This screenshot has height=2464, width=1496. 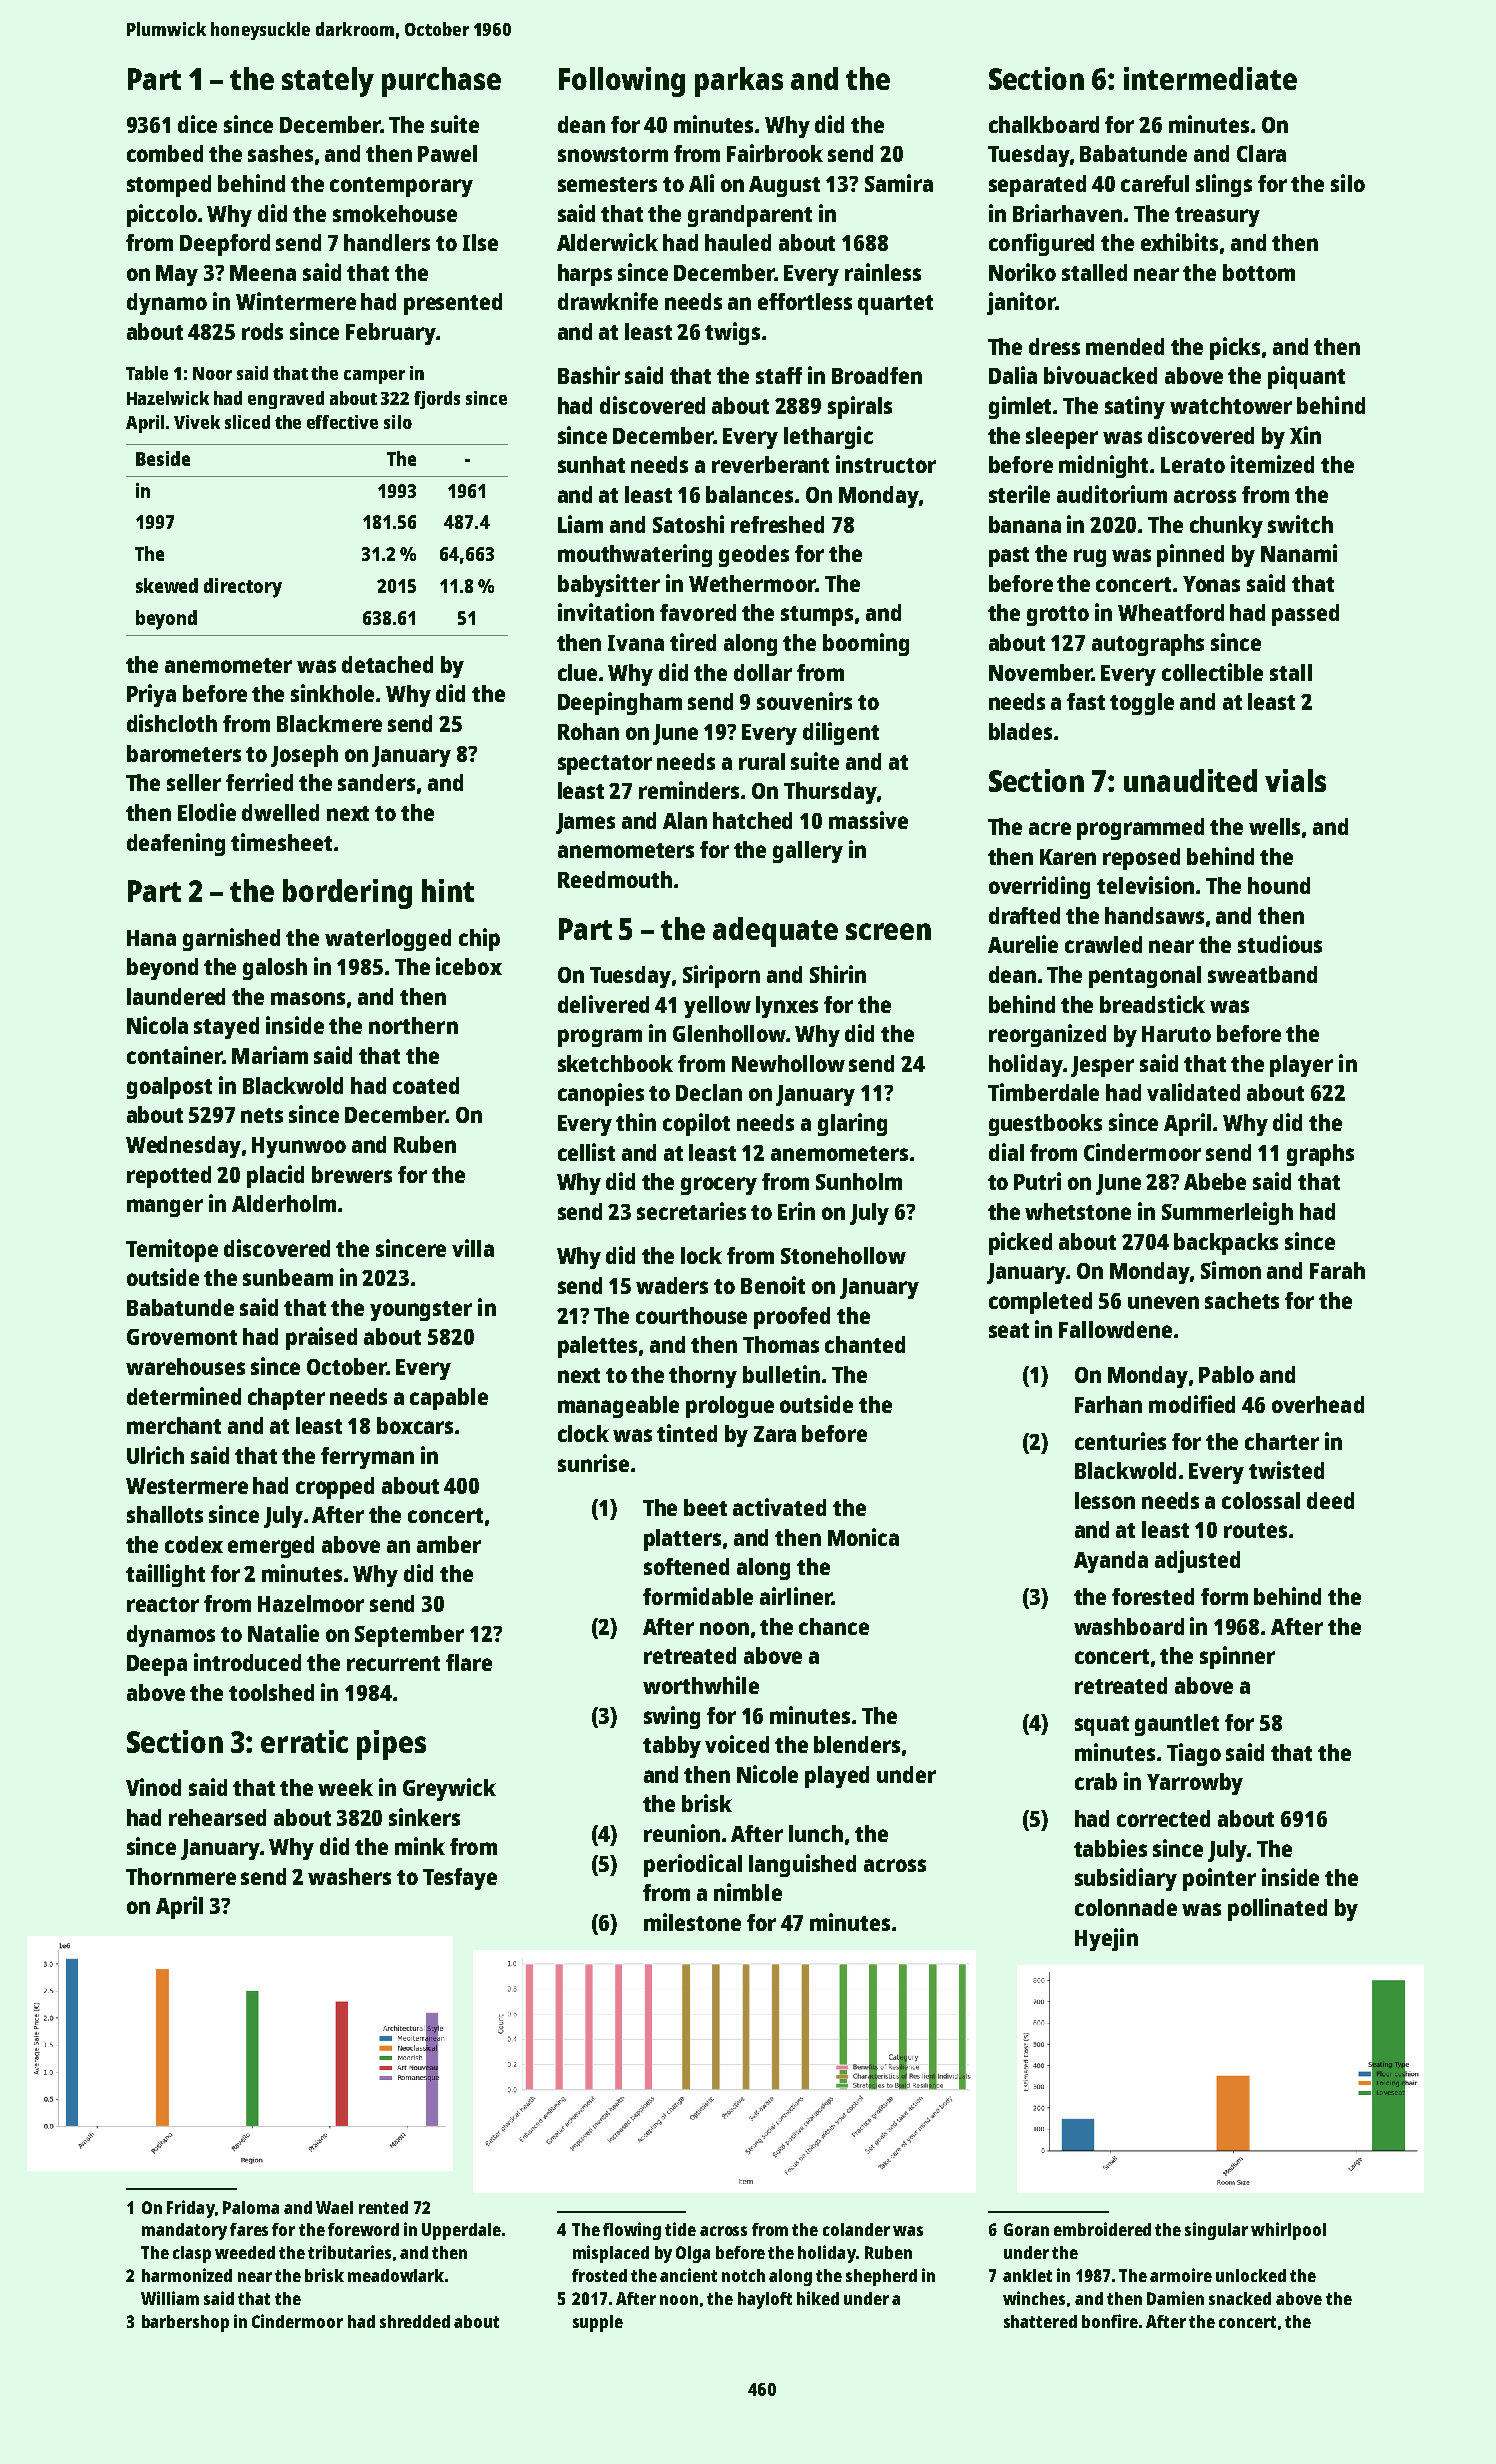 I want to click on handlers, so click(x=387, y=242).
